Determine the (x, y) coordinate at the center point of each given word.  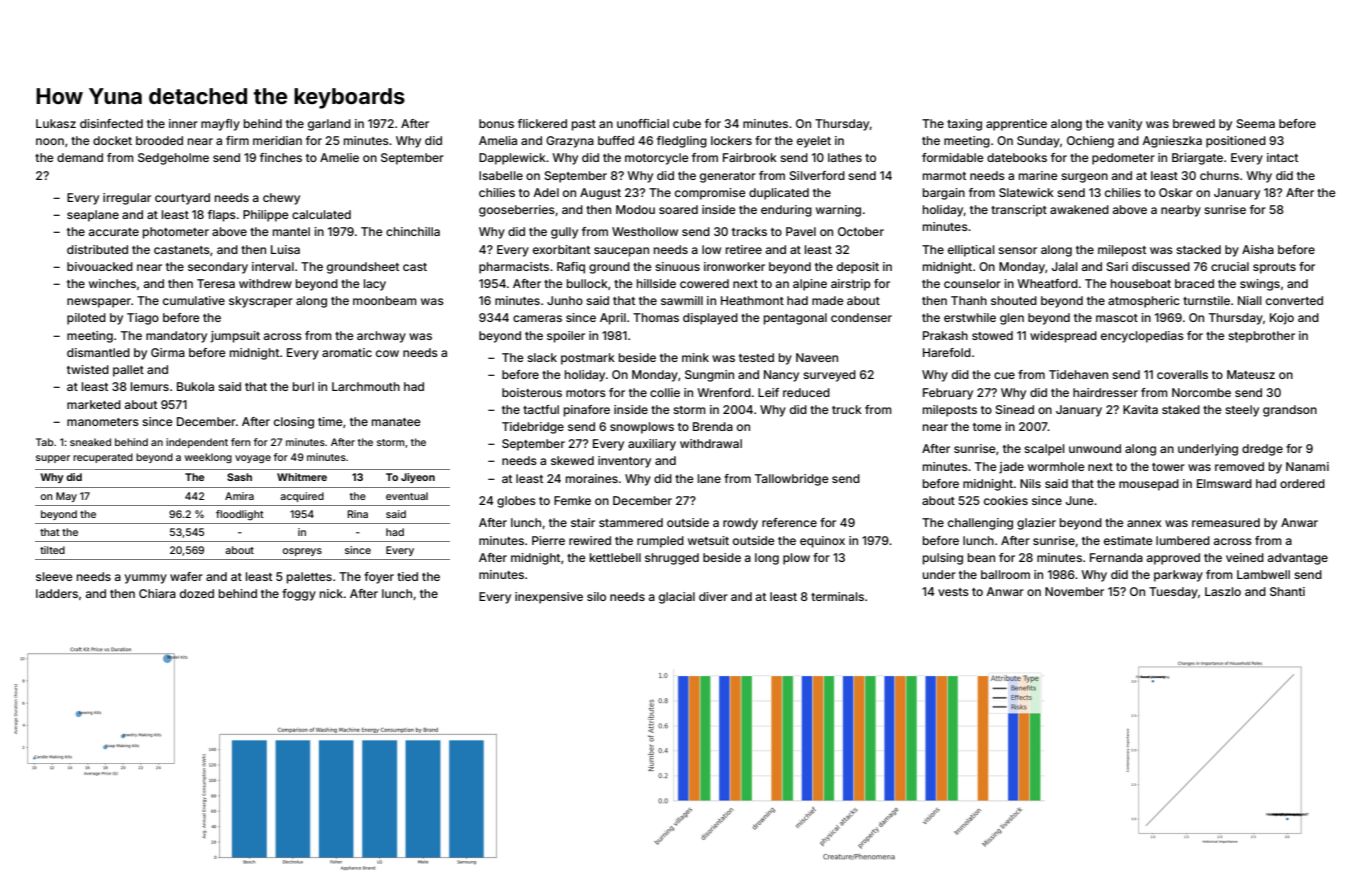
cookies (1006, 500)
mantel (291, 231)
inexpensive (549, 598)
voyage (253, 459)
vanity (1125, 125)
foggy (299, 595)
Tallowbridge (792, 480)
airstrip (851, 285)
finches (281, 157)
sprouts (1274, 268)
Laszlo (1223, 591)
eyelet (814, 142)
